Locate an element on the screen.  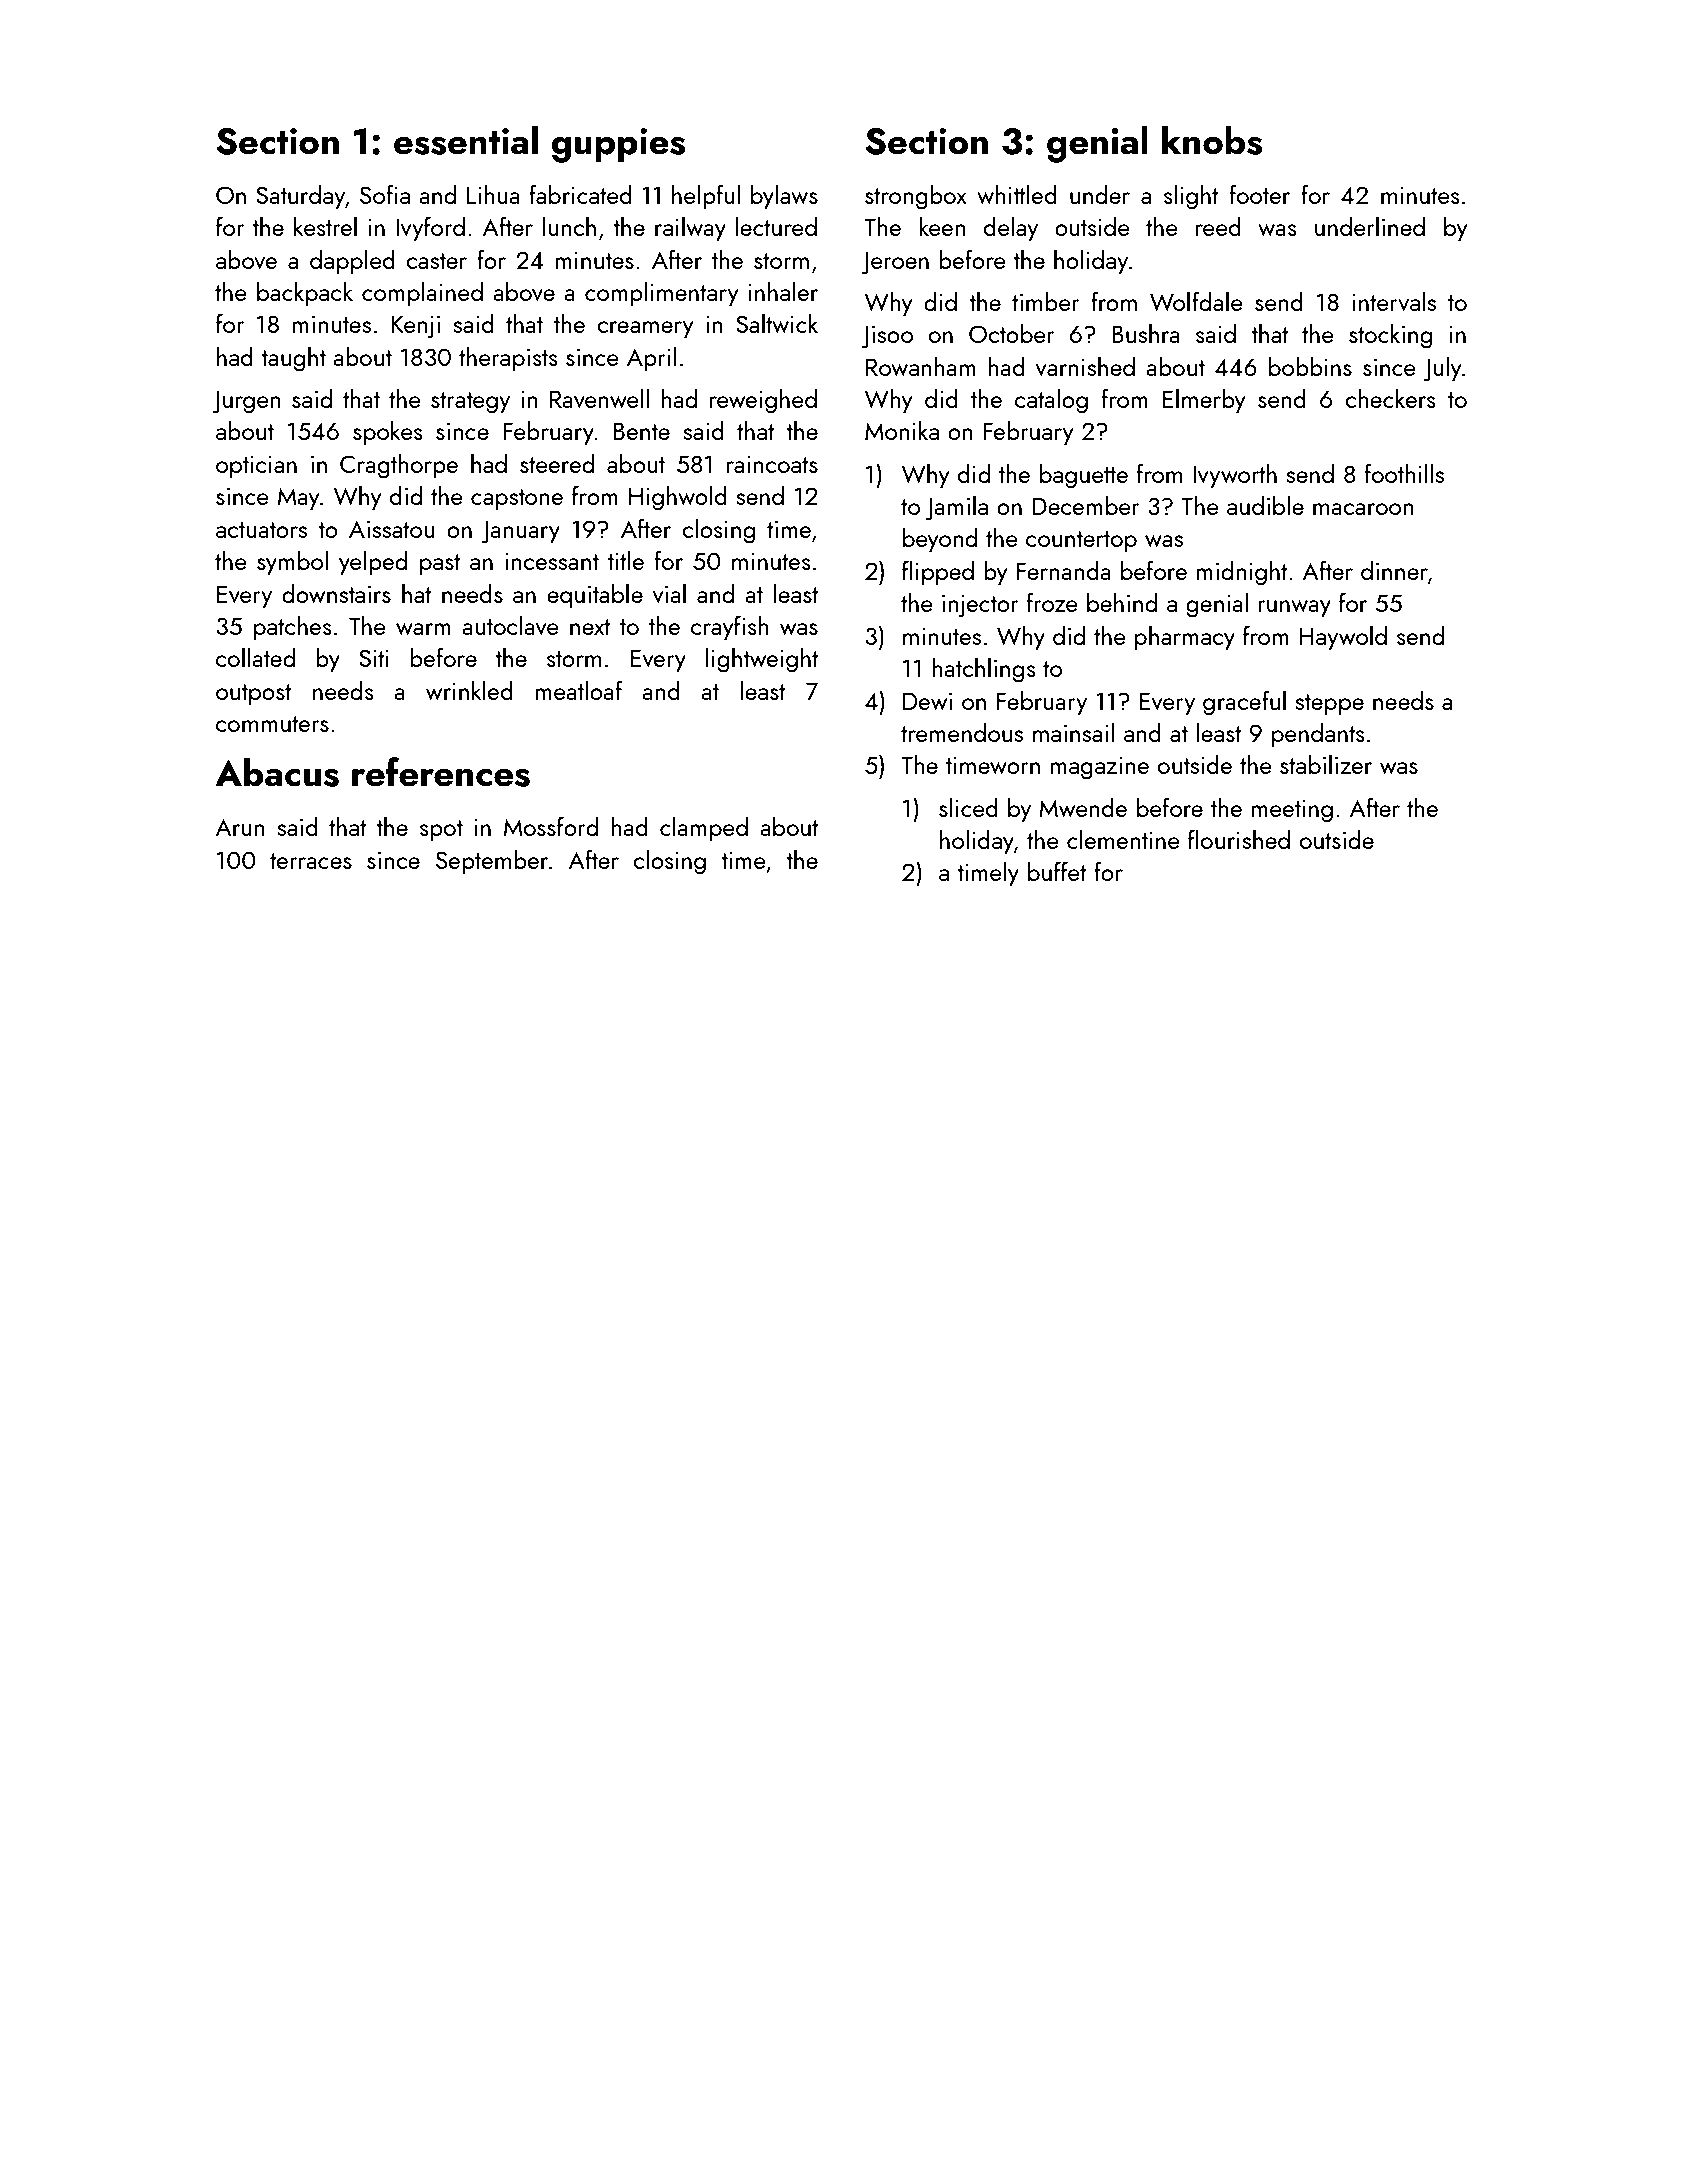
knobs is located at coordinates (1212, 140).
